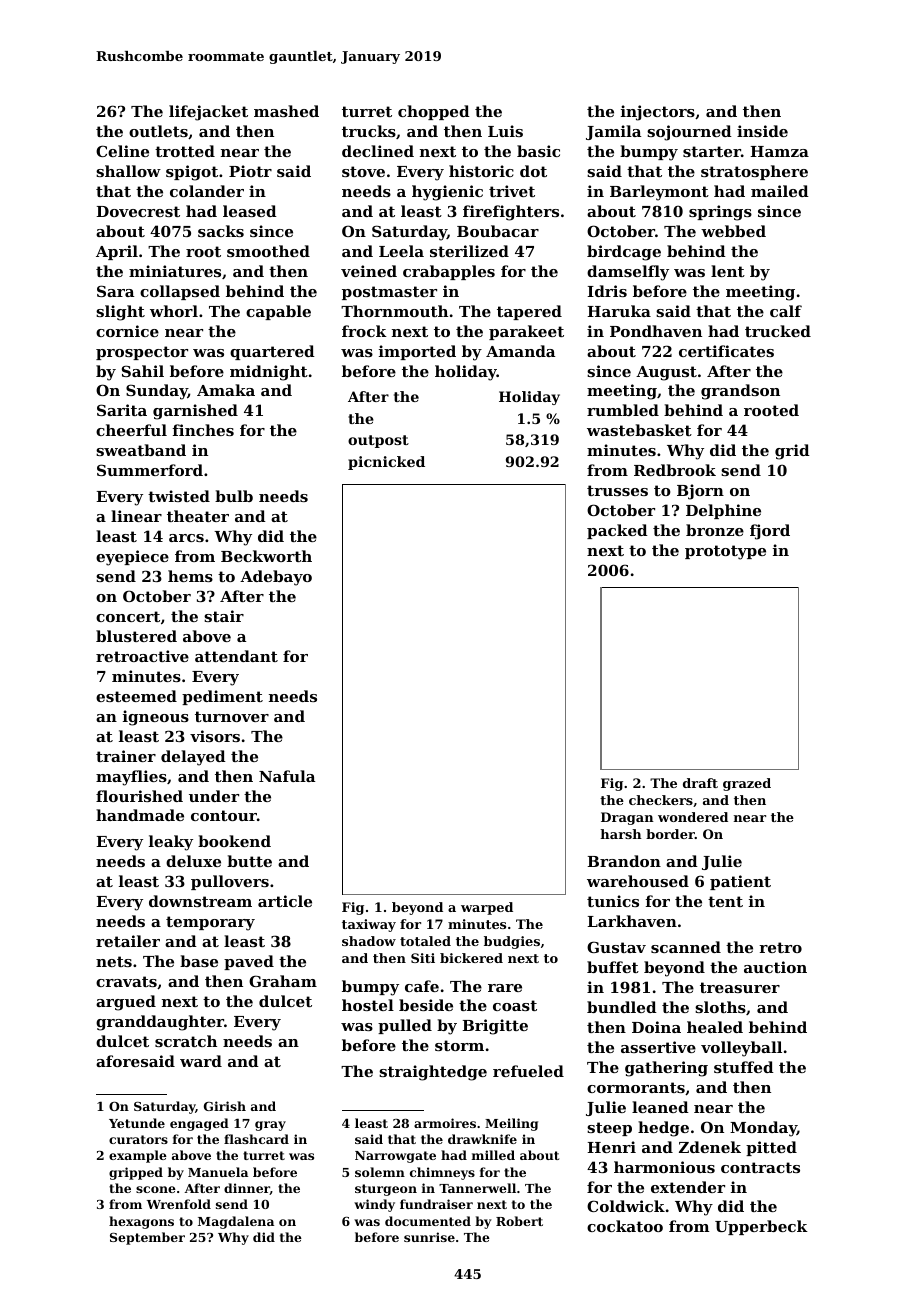 The width and height of the screenshot is (908, 1316). Describe the element at coordinates (120, 313) in the screenshot. I see `slight` at that location.
